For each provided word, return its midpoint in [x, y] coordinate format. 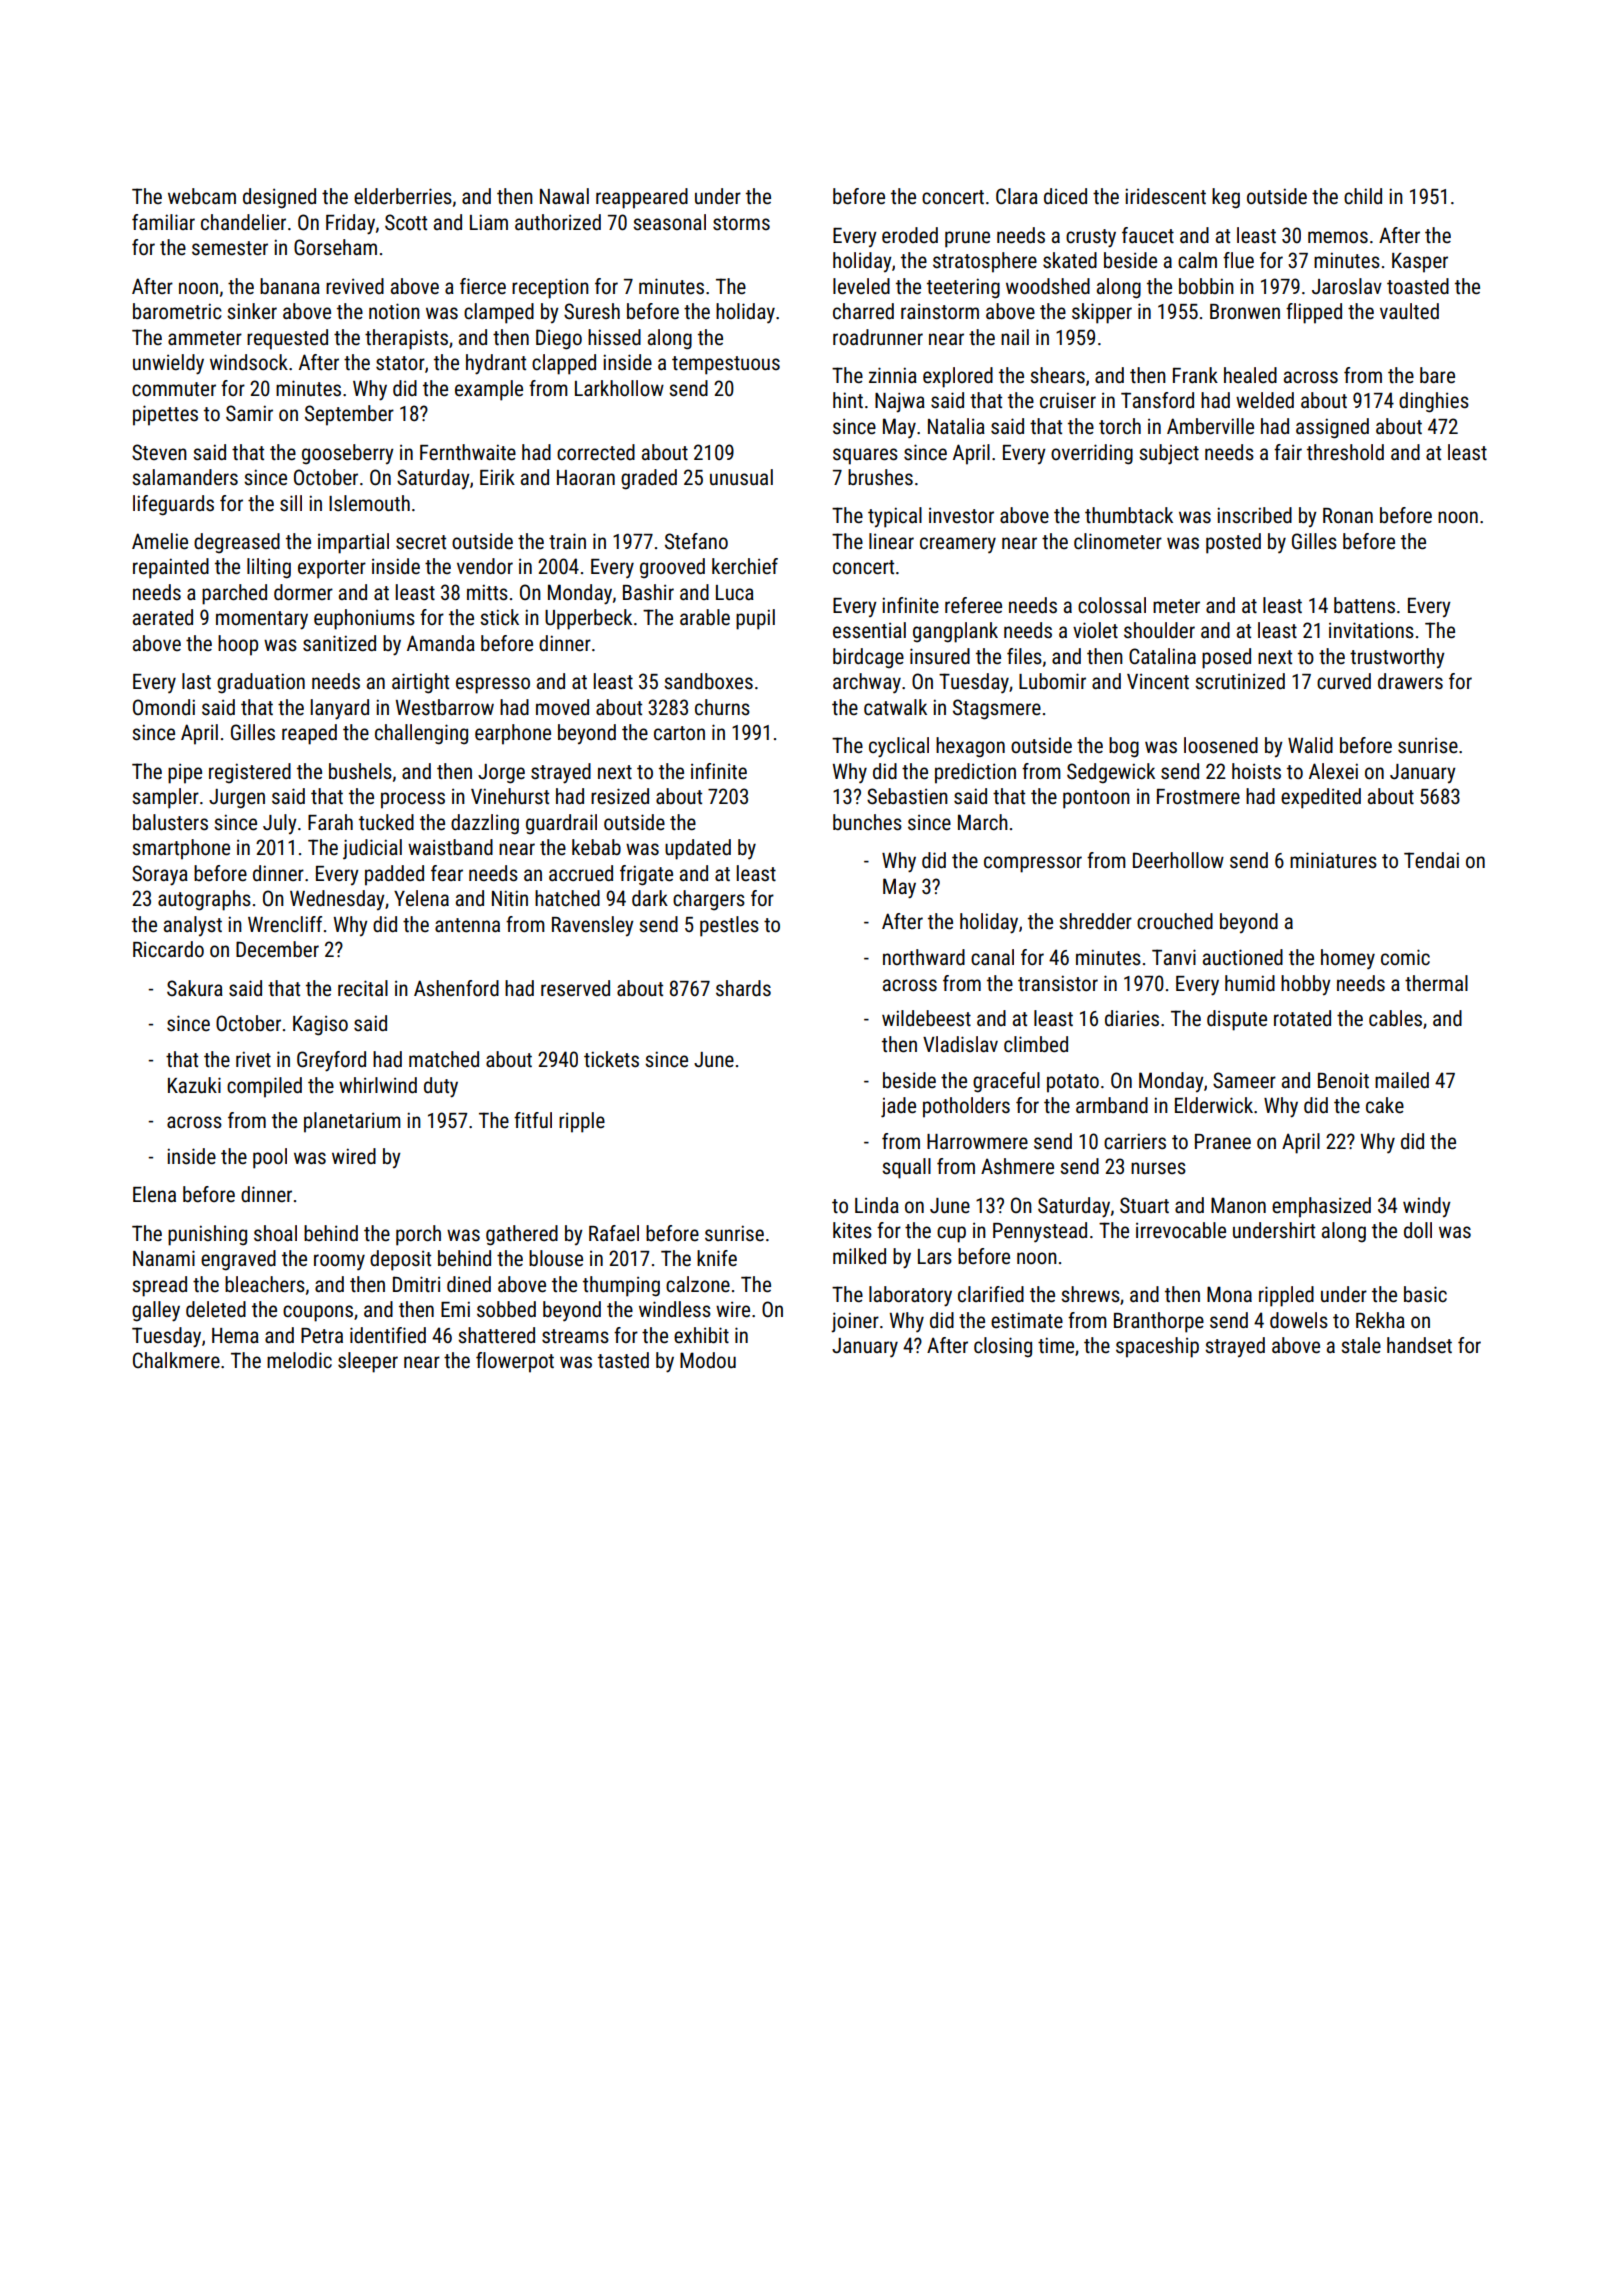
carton [679, 733]
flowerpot [515, 1362]
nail [1015, 337]
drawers [1410, 681]
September [349, 415]
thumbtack [1129, 515]
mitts [487, 592]
